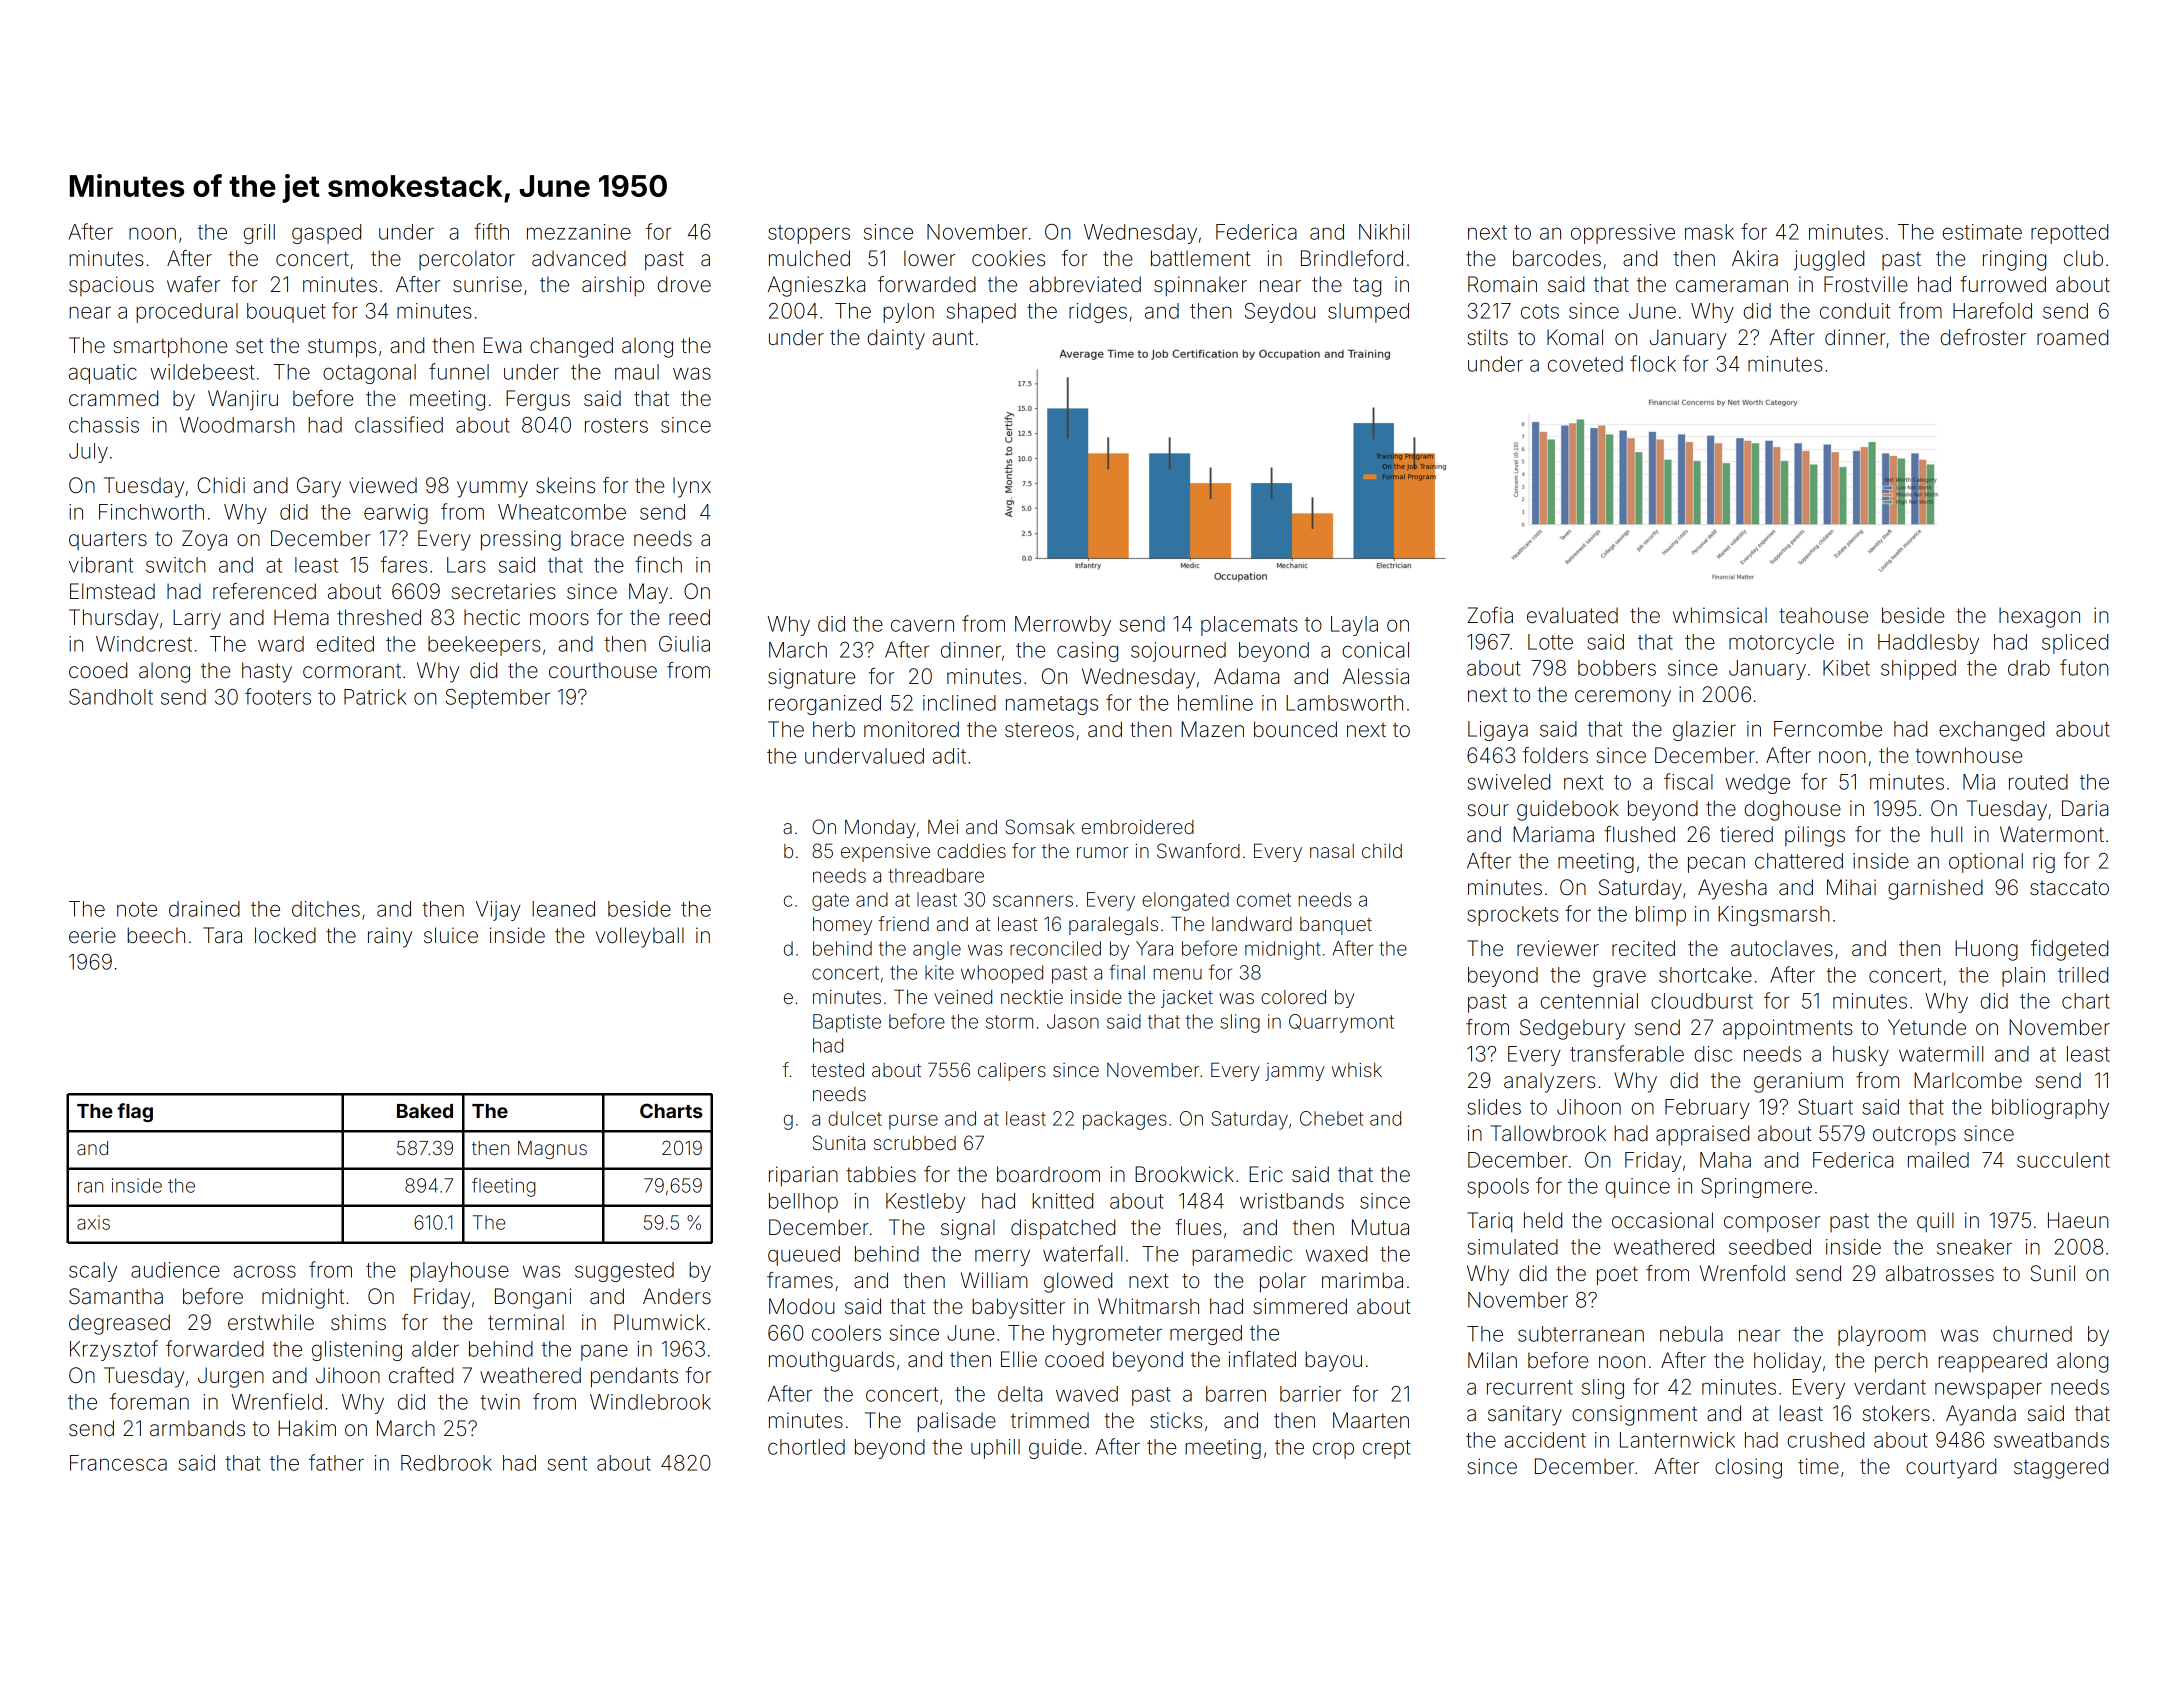 The width and height of the document is (2178, 1683). What do you see at coordinates (459, 371) in the document?
I see `funnel` at bounding box center [459, 371].
